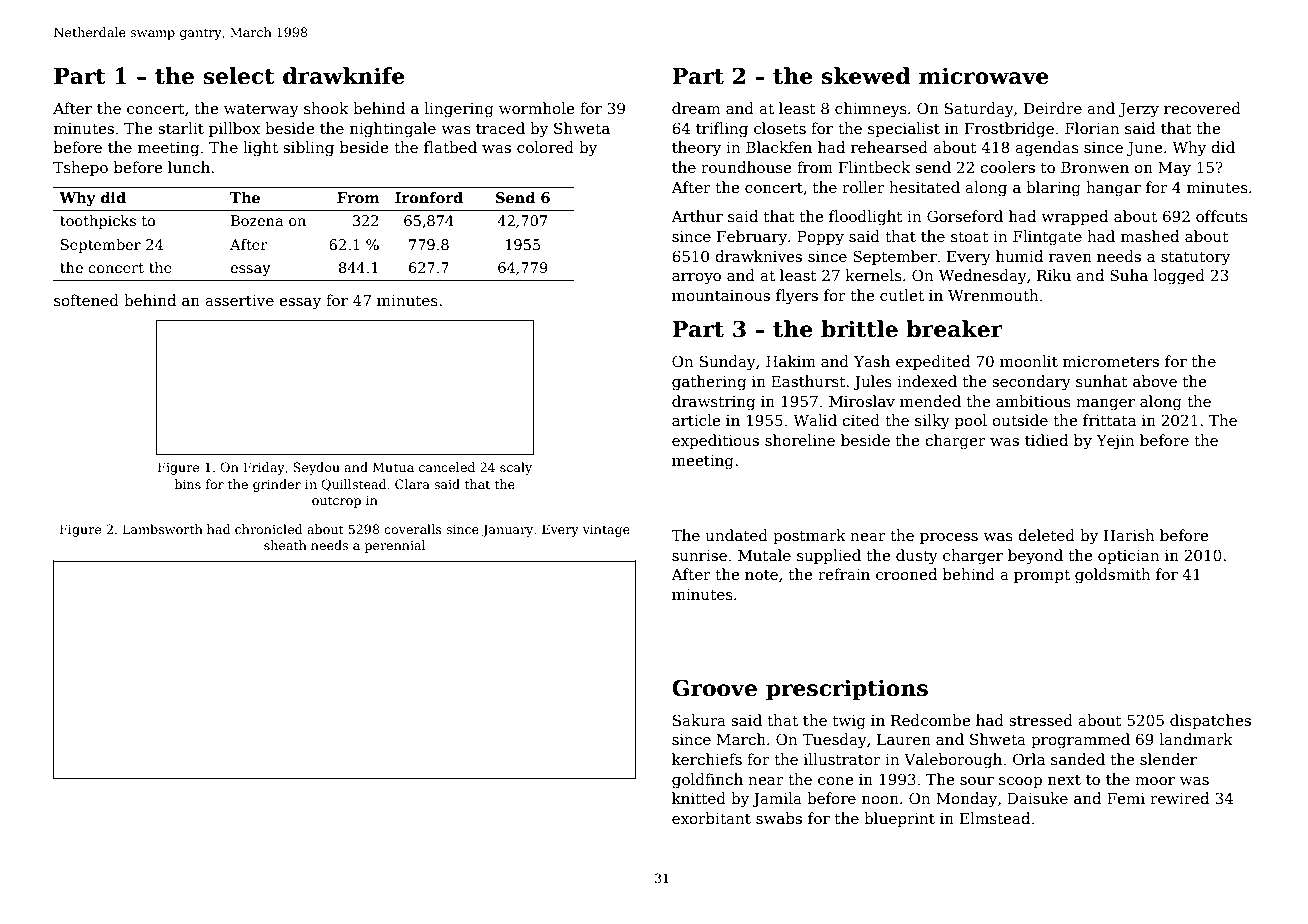  I want to click on Groove, so click(714, 688).
